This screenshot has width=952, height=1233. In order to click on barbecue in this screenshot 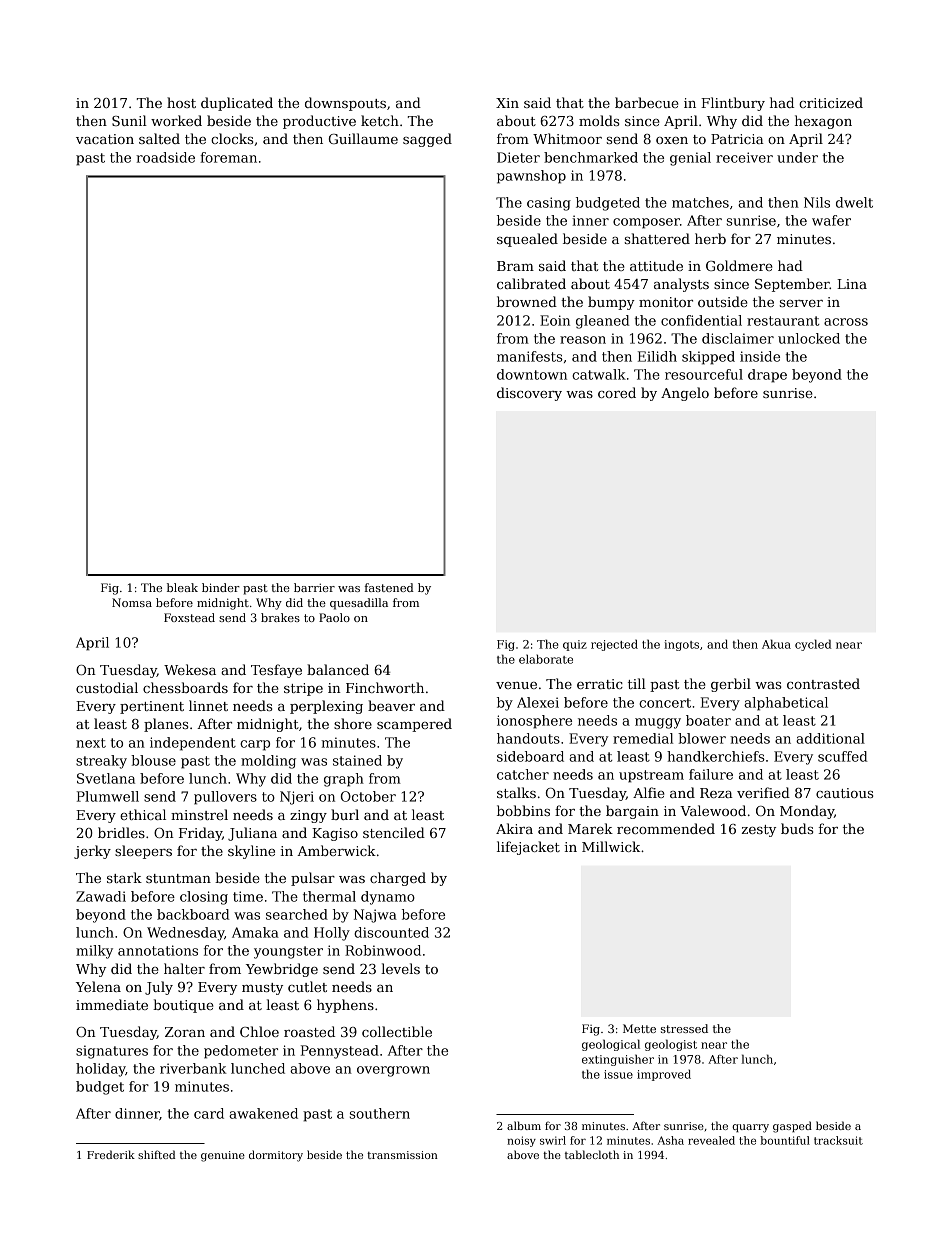, I will do `click(647, 102)`.
